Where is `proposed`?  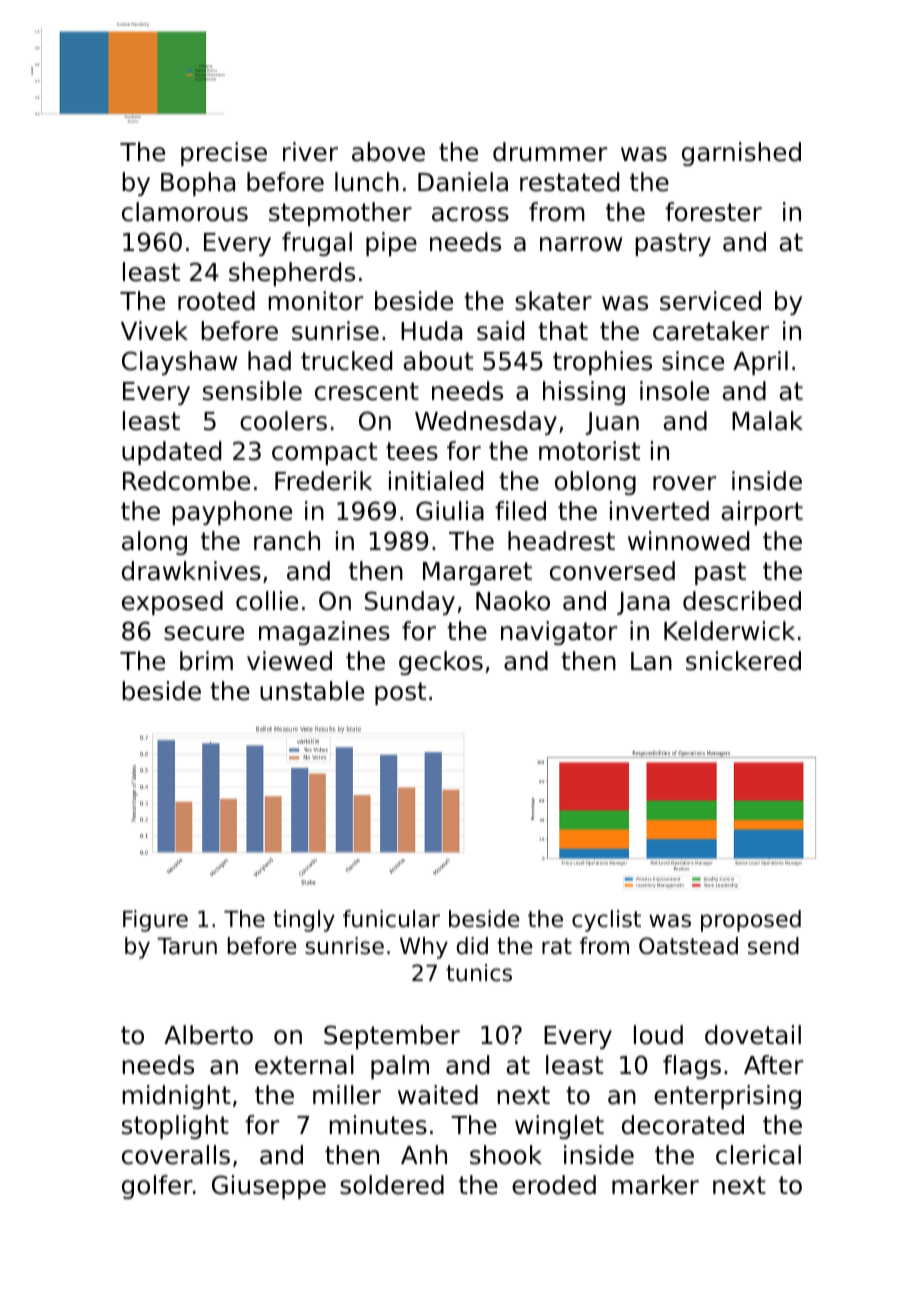
proposed is located at coordinates (751, 921).
